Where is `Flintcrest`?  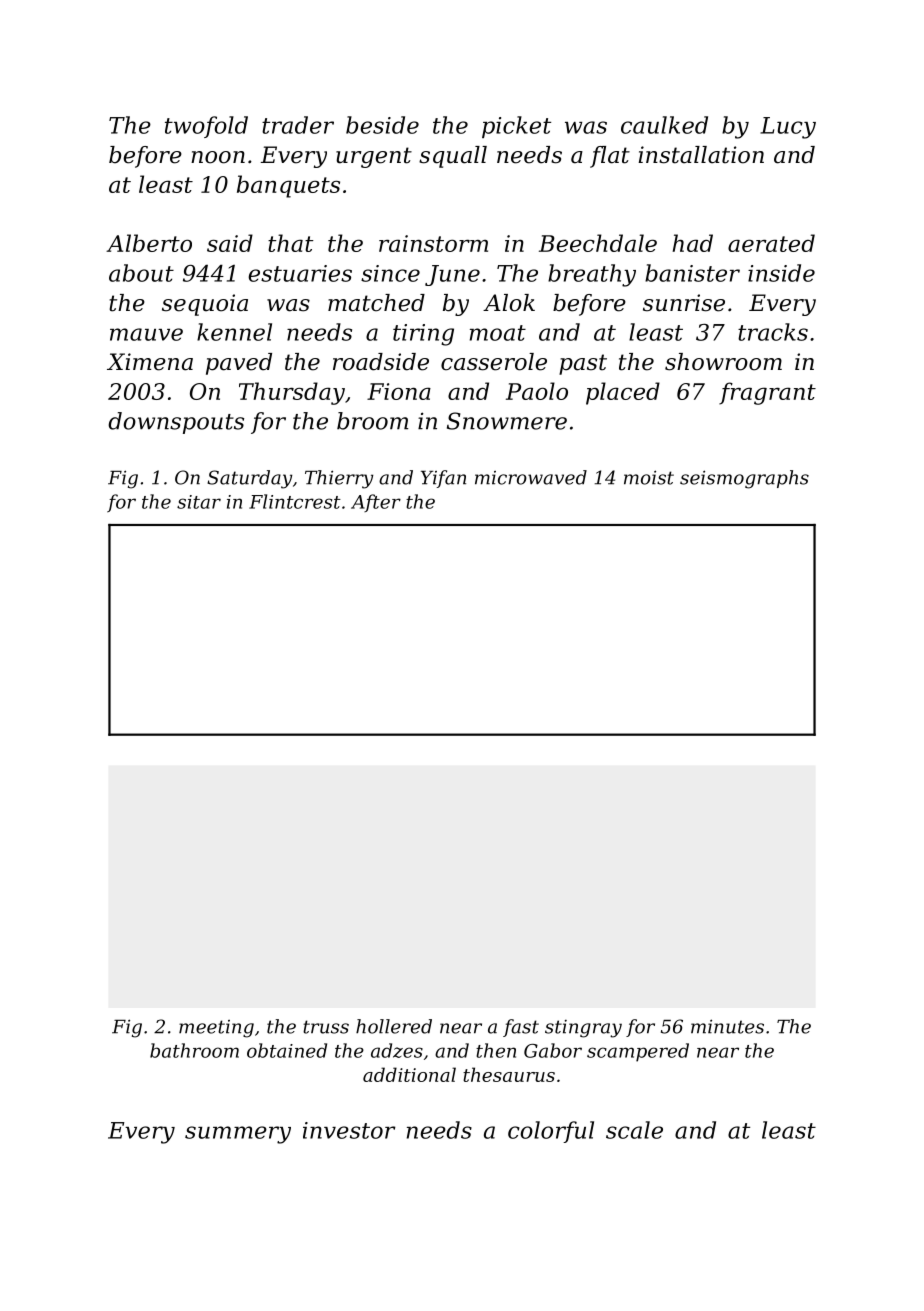
Flintcrest is located at coordinates (295, 501).
